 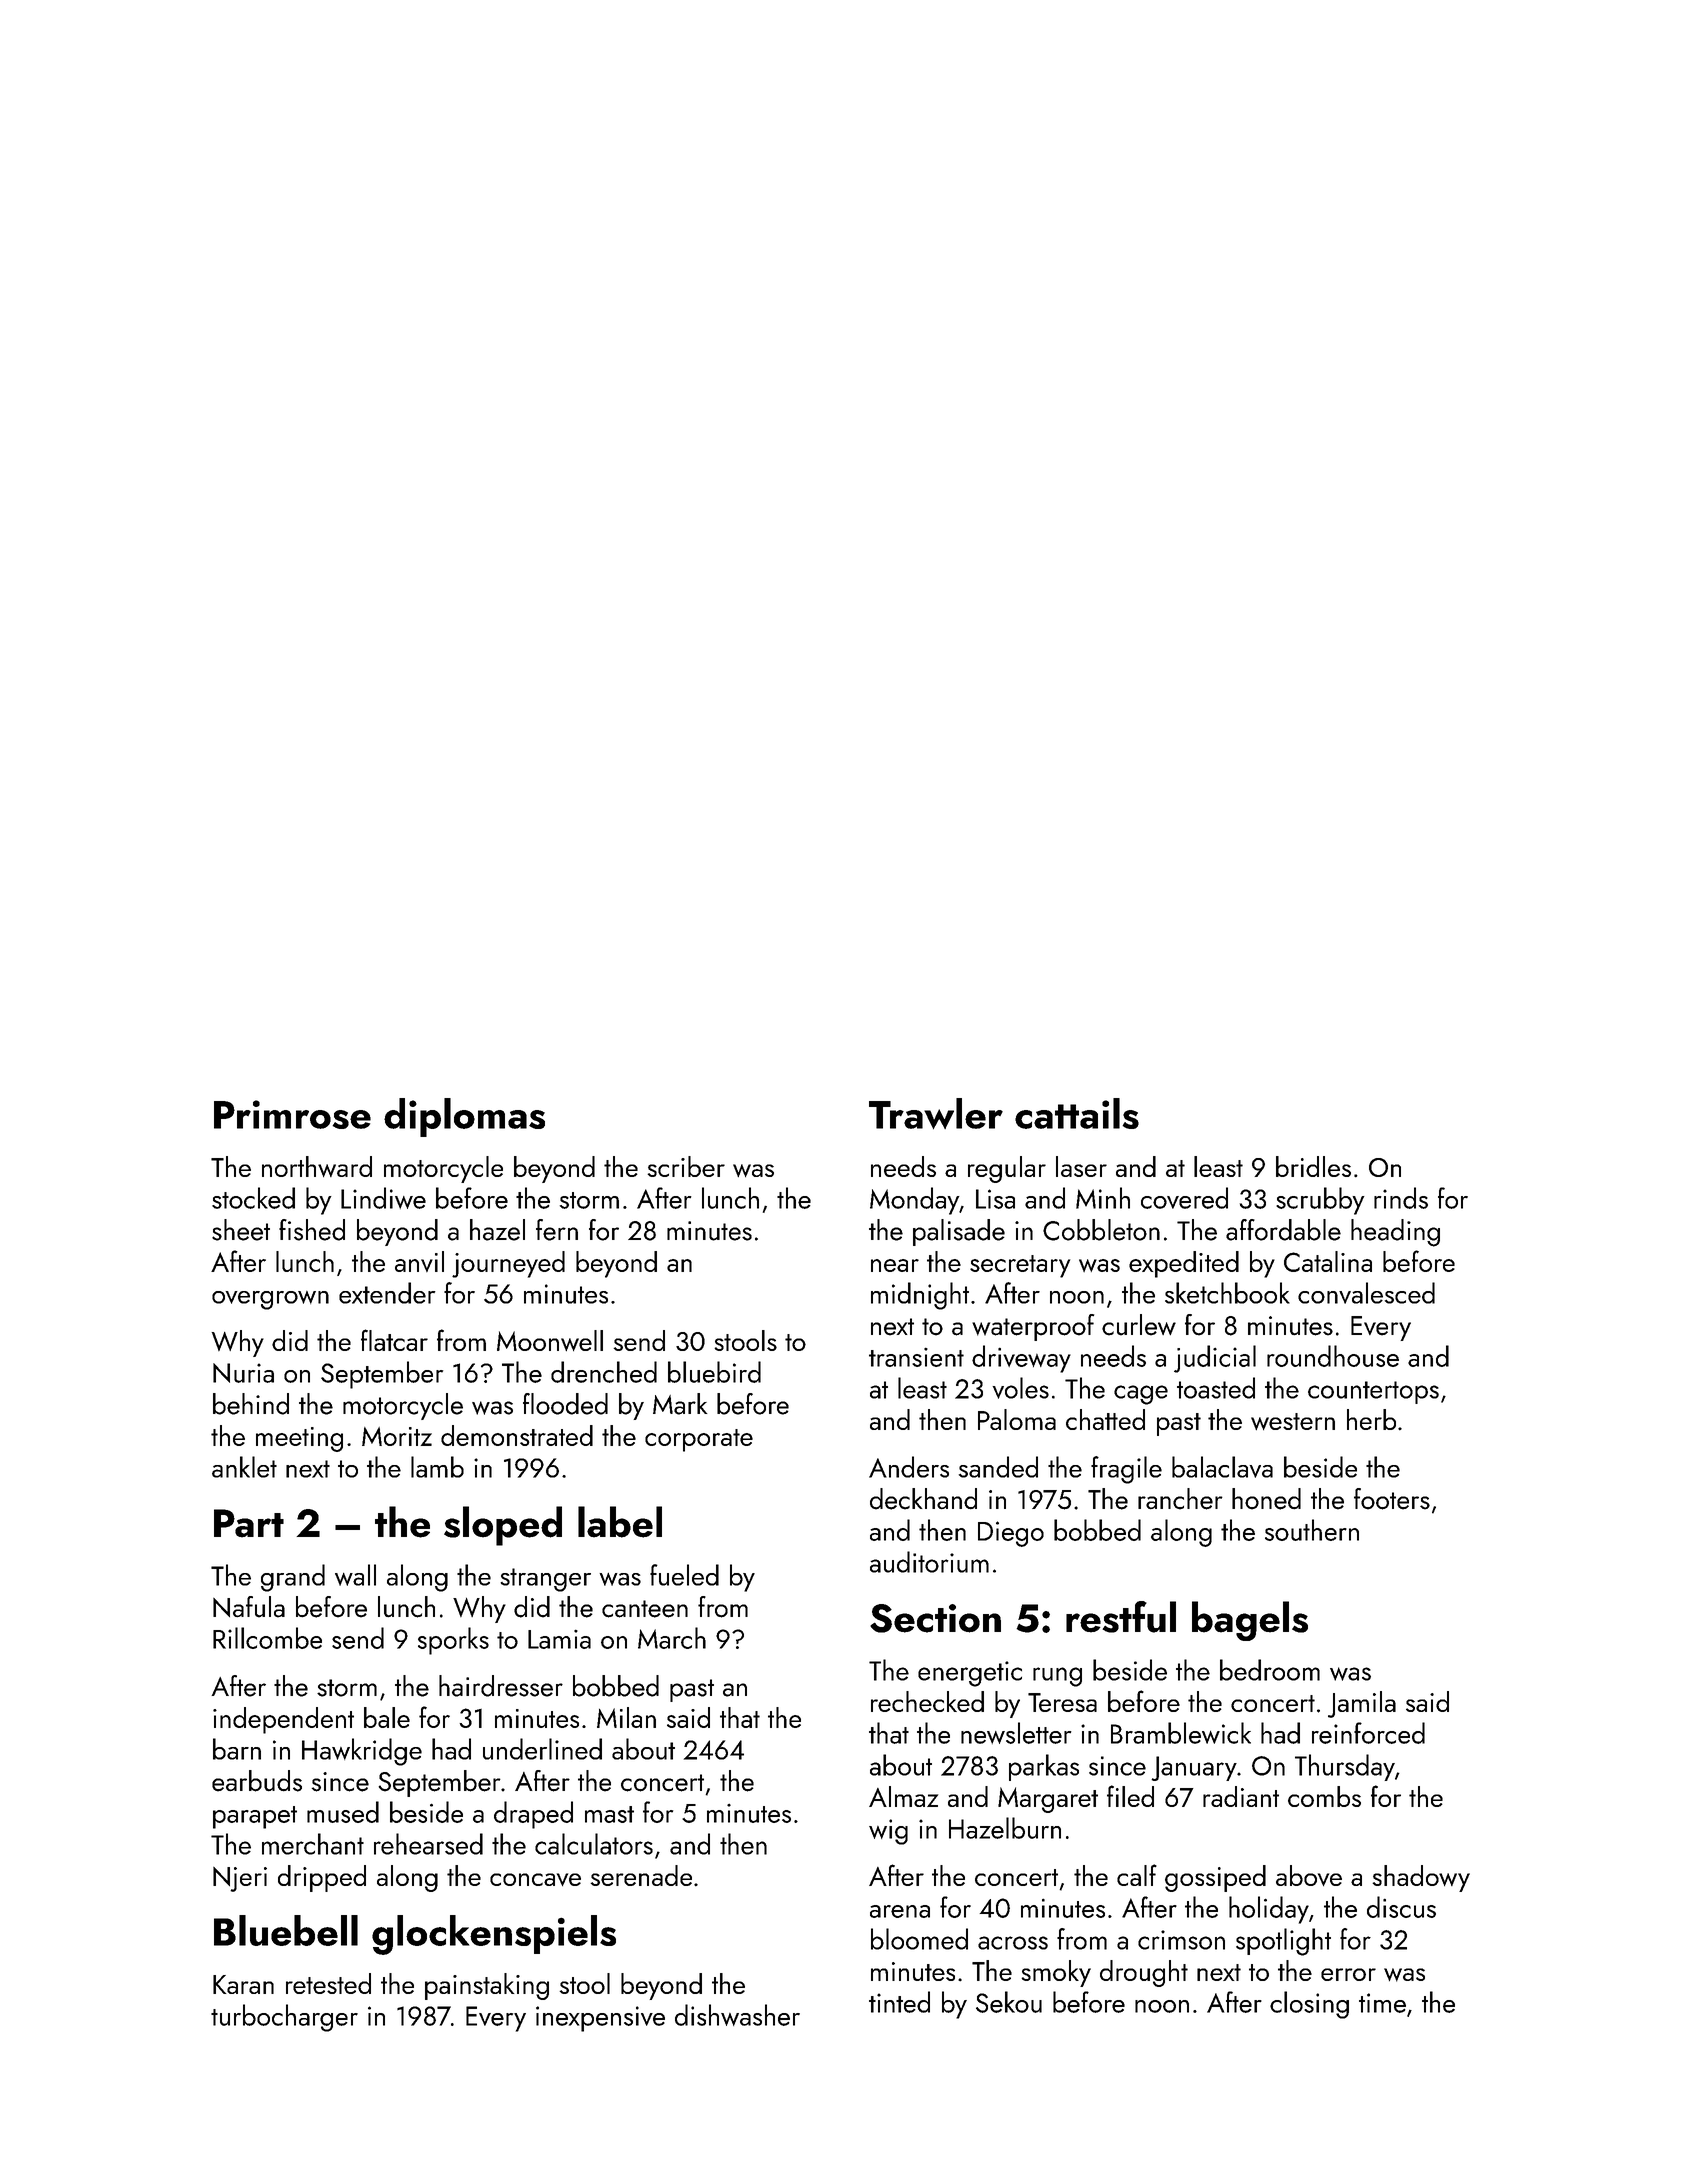 I want to click on Milan, so click(x=626, y=1717).
